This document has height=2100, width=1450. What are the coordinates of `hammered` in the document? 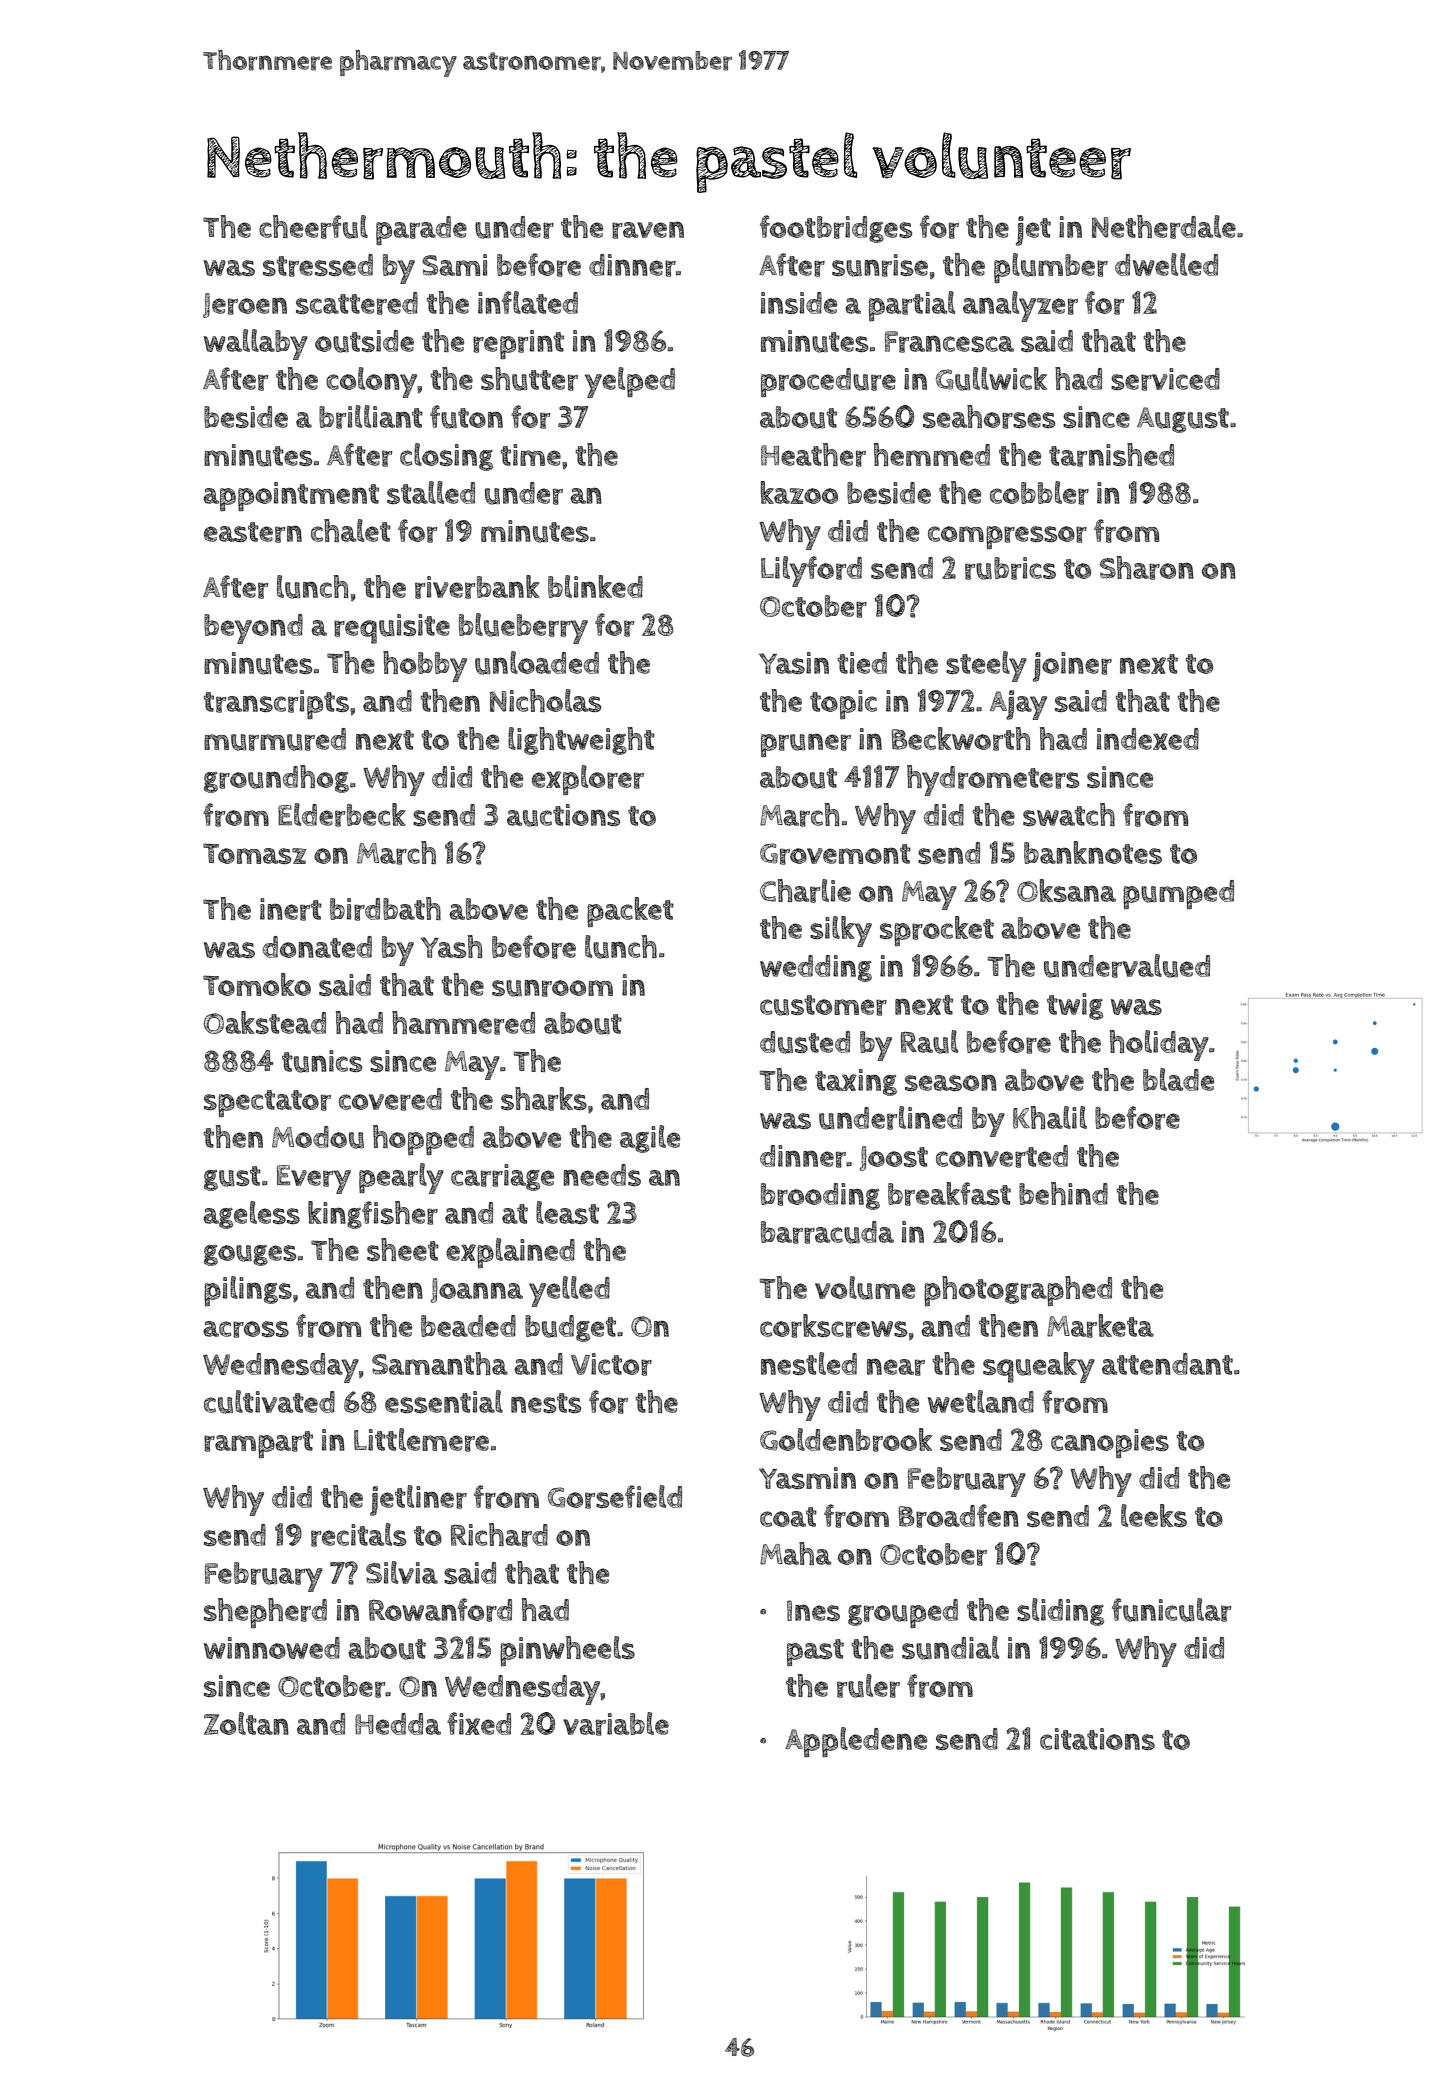 It's located at (463, 1023).
